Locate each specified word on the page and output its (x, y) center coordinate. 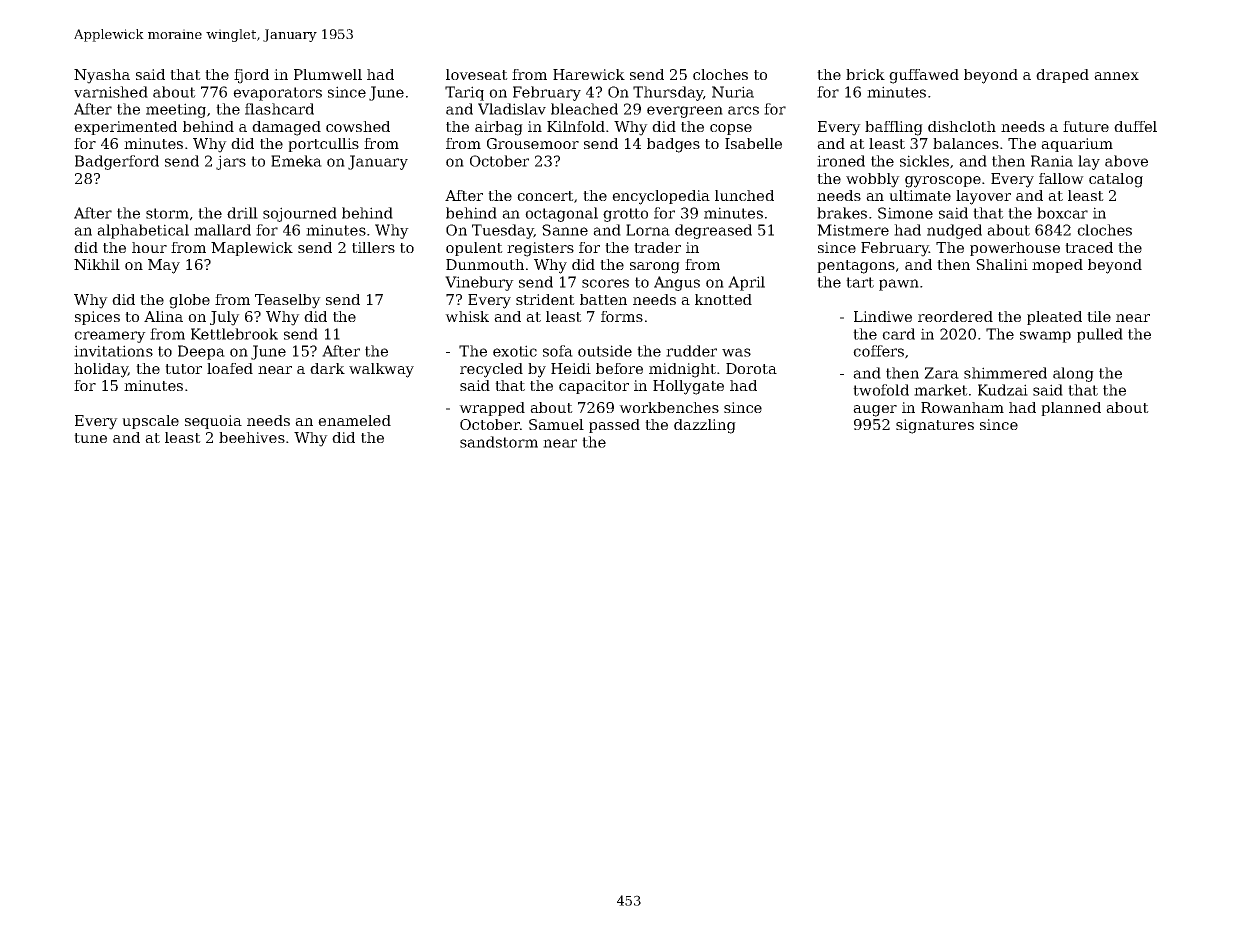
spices (97, 318)
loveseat (477, 74)
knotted (723, 299)
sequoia (213, 422)
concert (545, 196)
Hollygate (688, 387)
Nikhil (97, 264)
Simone (905, 213)
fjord (251, 76)
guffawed (924, 76)
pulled (1100, 335)
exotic (515, 351)
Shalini (1002, 264)
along (1073, 374)
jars (231, 162)
